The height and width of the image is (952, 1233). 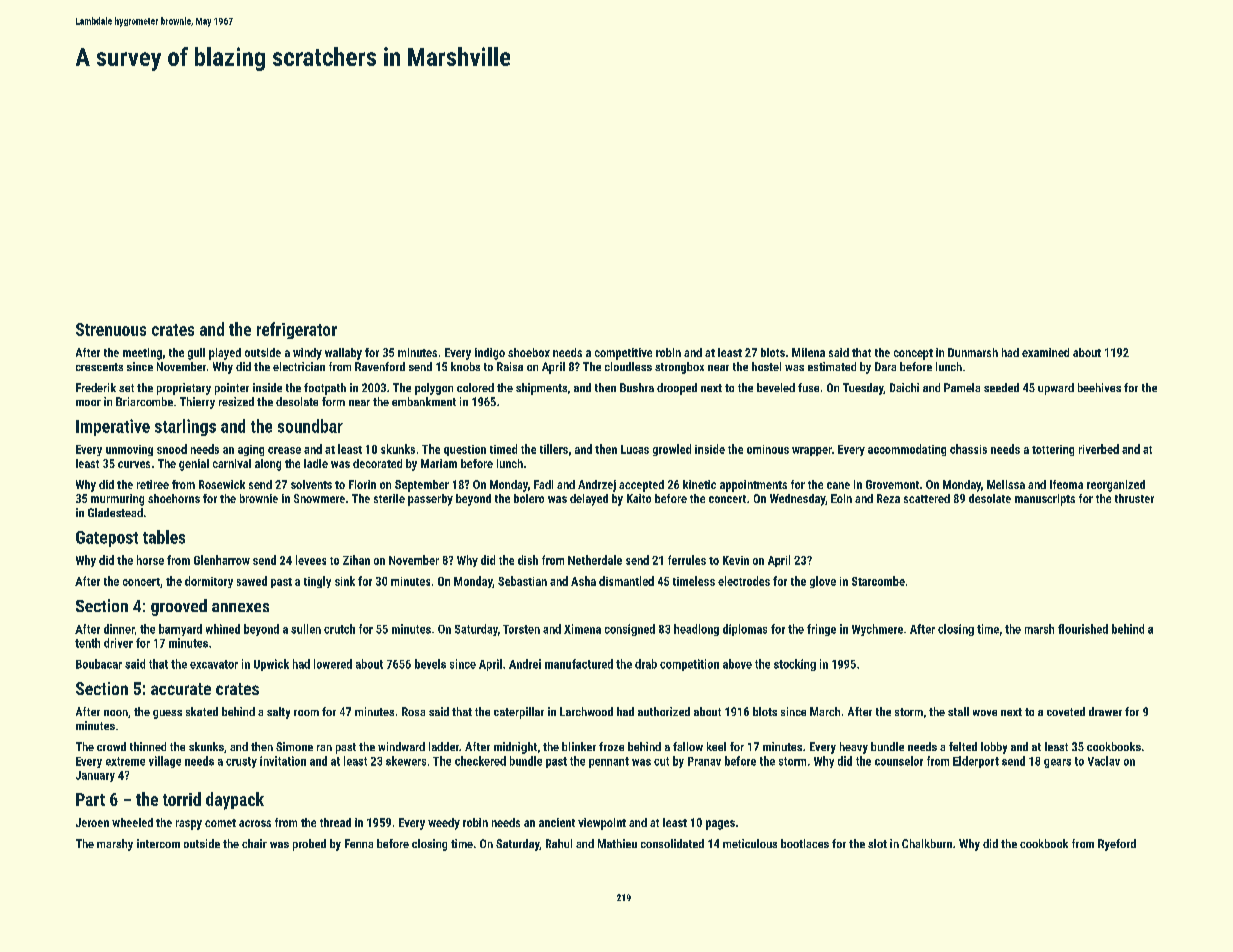 I want to click on refrigerator, so click(x=297, y=330).
